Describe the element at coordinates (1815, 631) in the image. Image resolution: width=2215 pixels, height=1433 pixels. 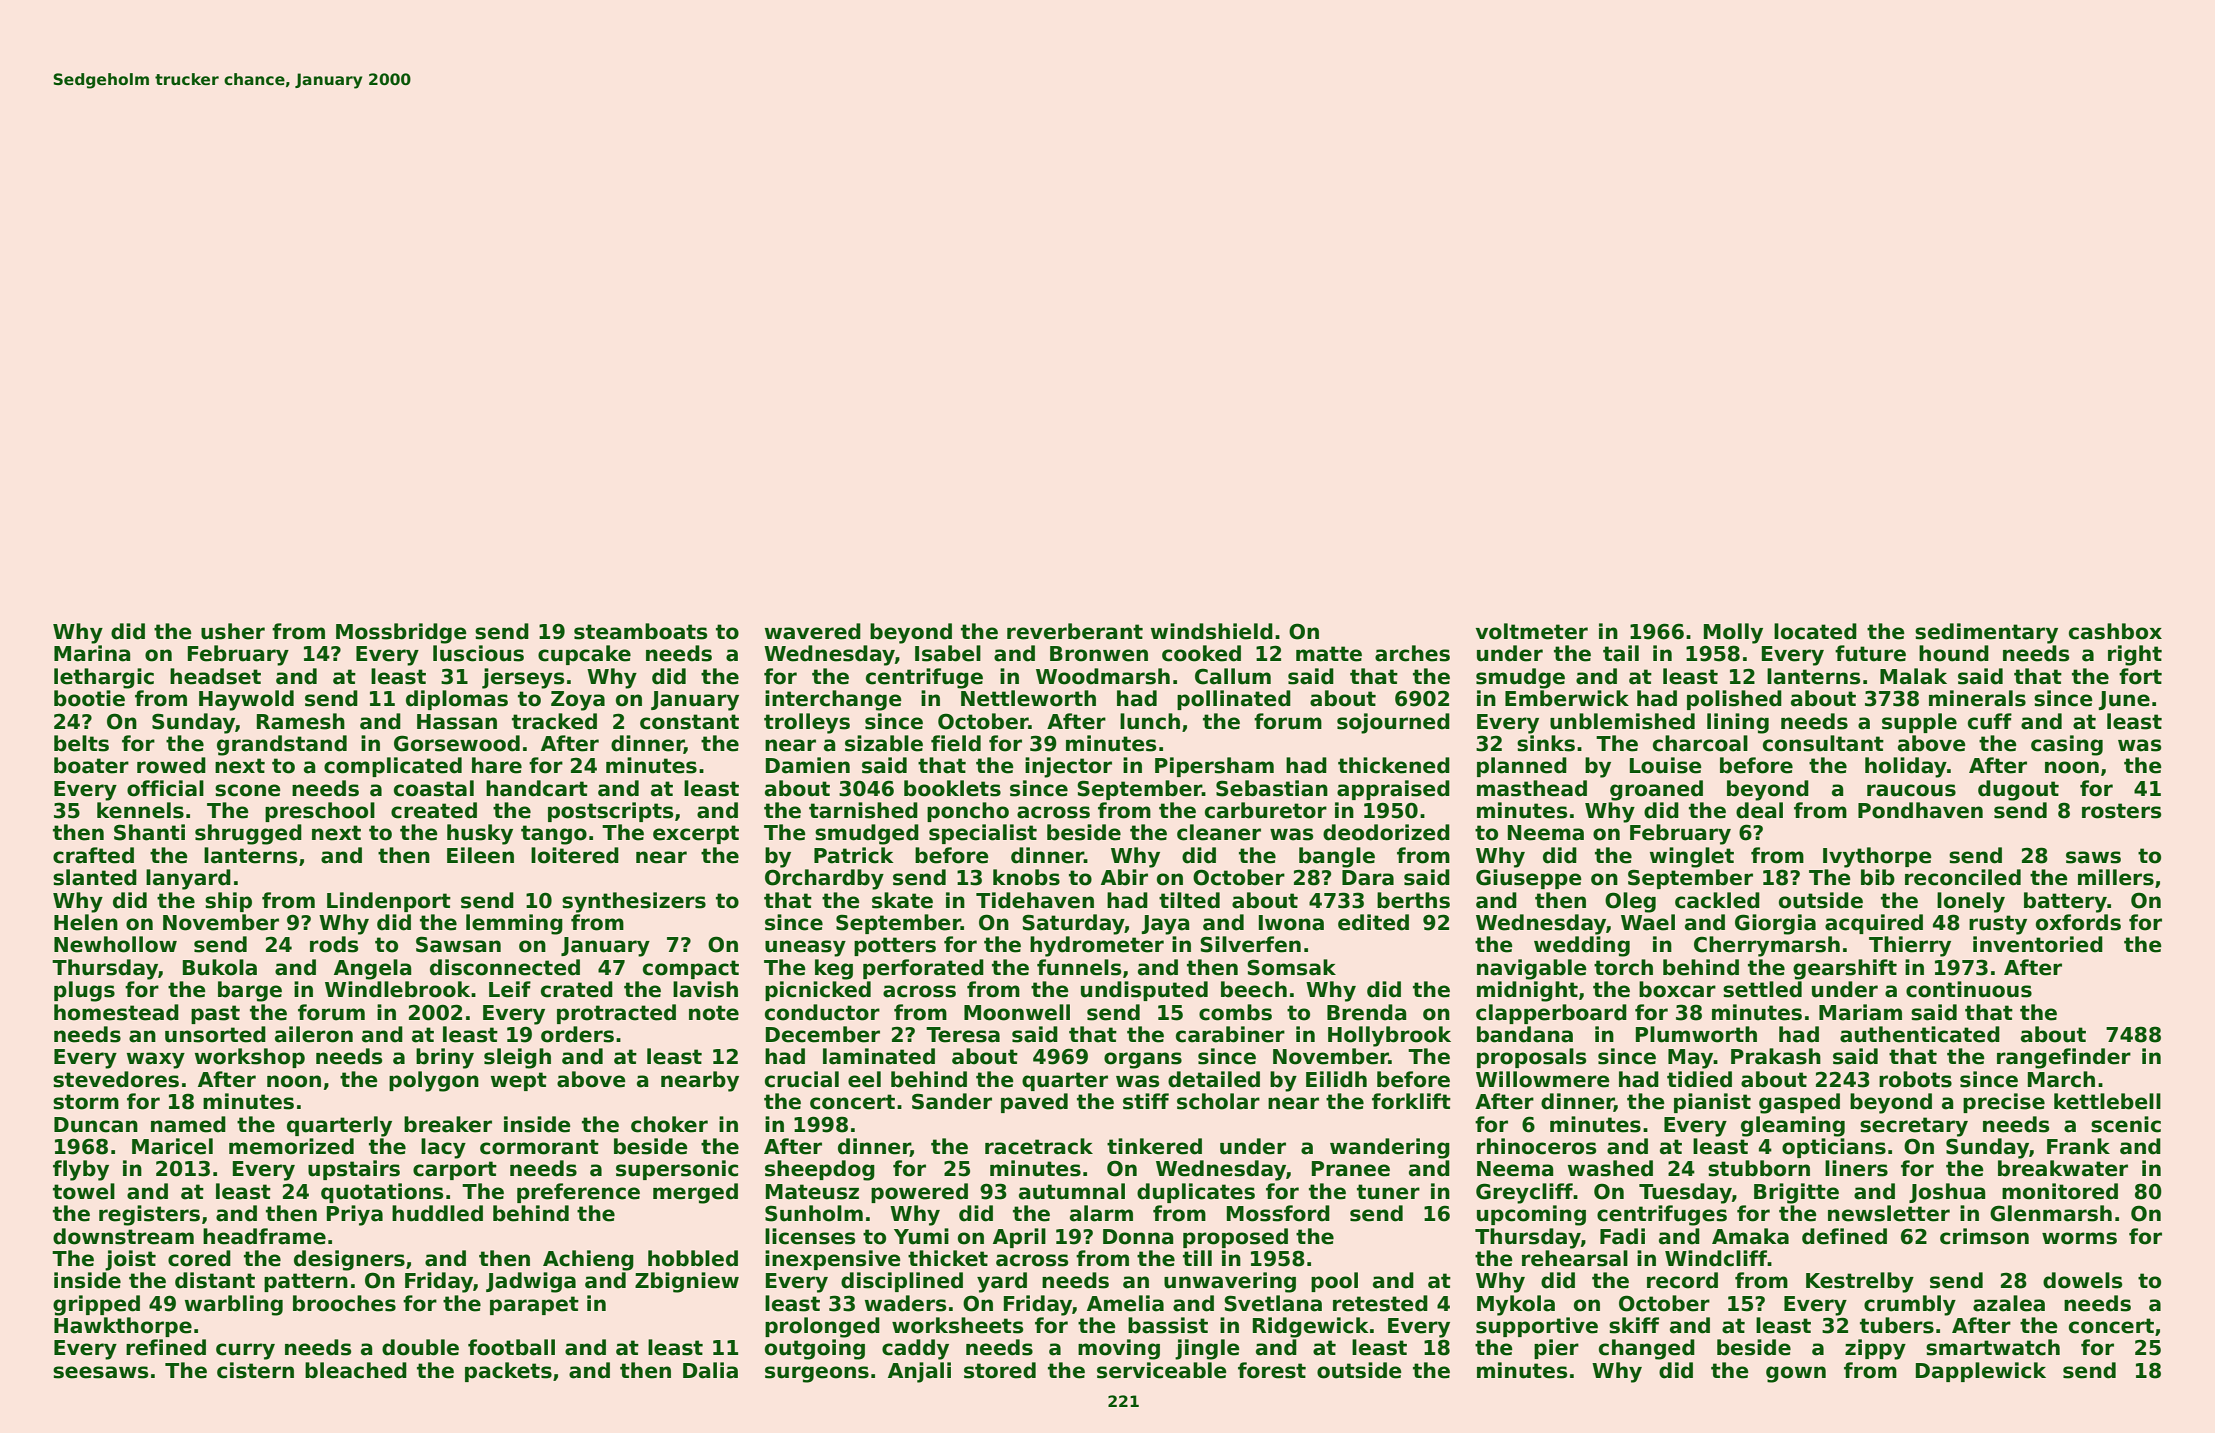
I see `located` at that location.
